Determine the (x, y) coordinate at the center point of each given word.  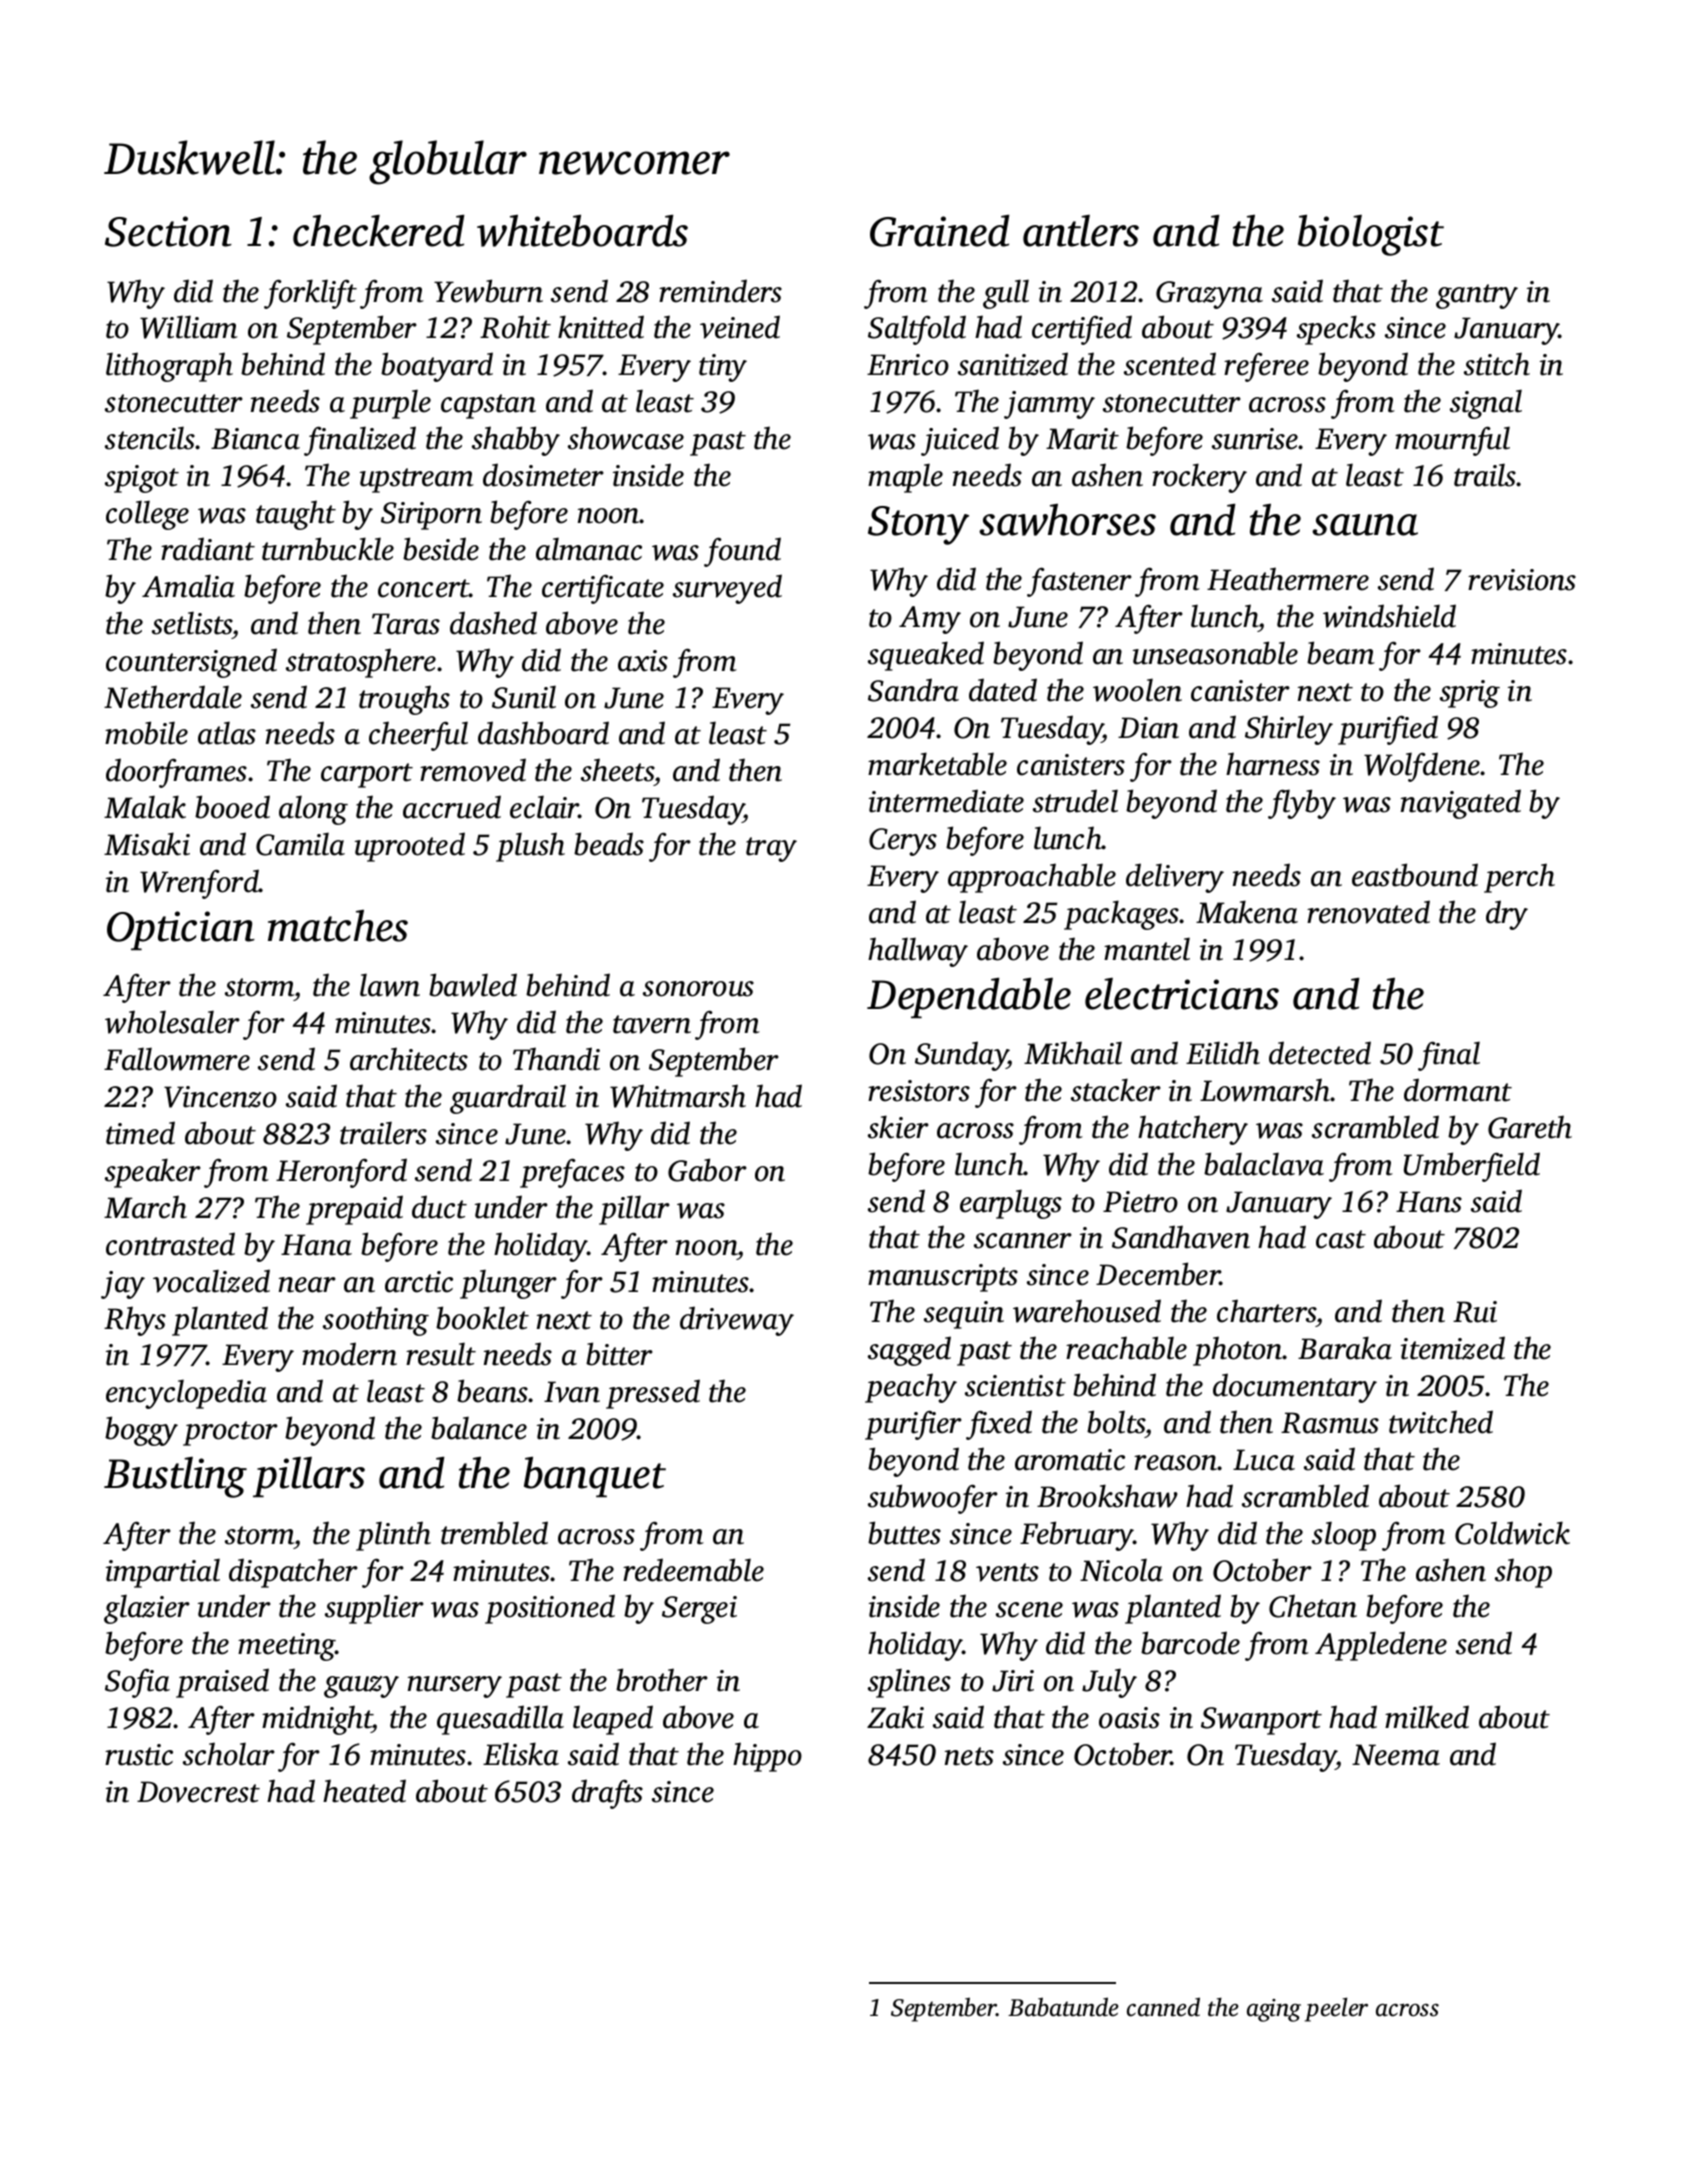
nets (969, 1756)
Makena (1247, 912)
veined (740, 327)
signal (1486, 404)
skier (898, 1127)
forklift (310, 294)
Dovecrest (198, 1792)
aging (1274, 2010)
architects (409, 1059)
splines (909, 1683)
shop (1523, 1573)
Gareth (1530, 1127)
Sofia (137, 1683)
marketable (937, 764)
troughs (404, 700)
